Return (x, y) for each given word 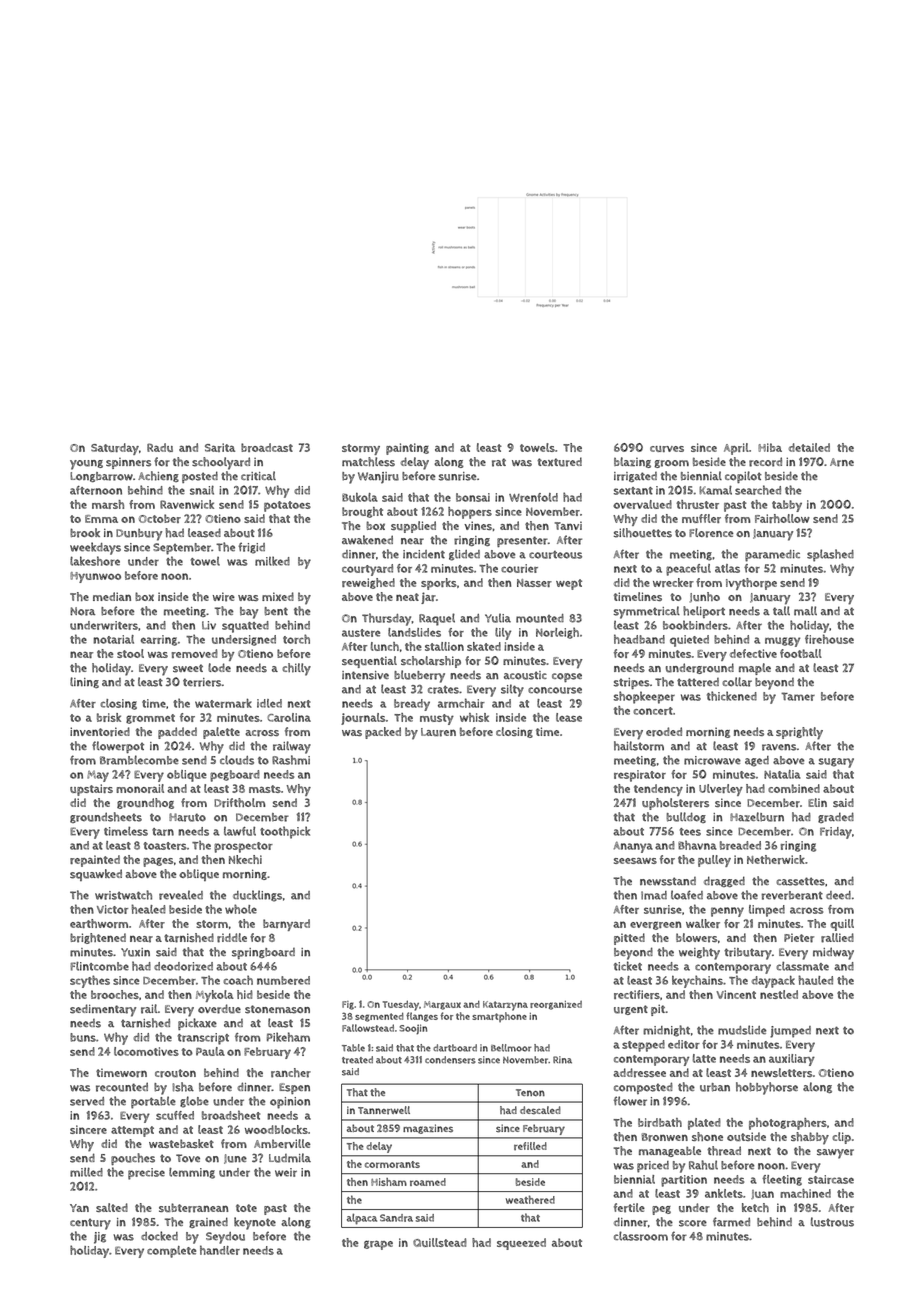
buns (83, 1037)
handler (220, 1250)
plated (704, 1124)
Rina (562, 1060)
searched (758, 490)
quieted (689, 641)
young (86, 465)
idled (269, 703)
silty (512, 690)
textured (559, 462)
